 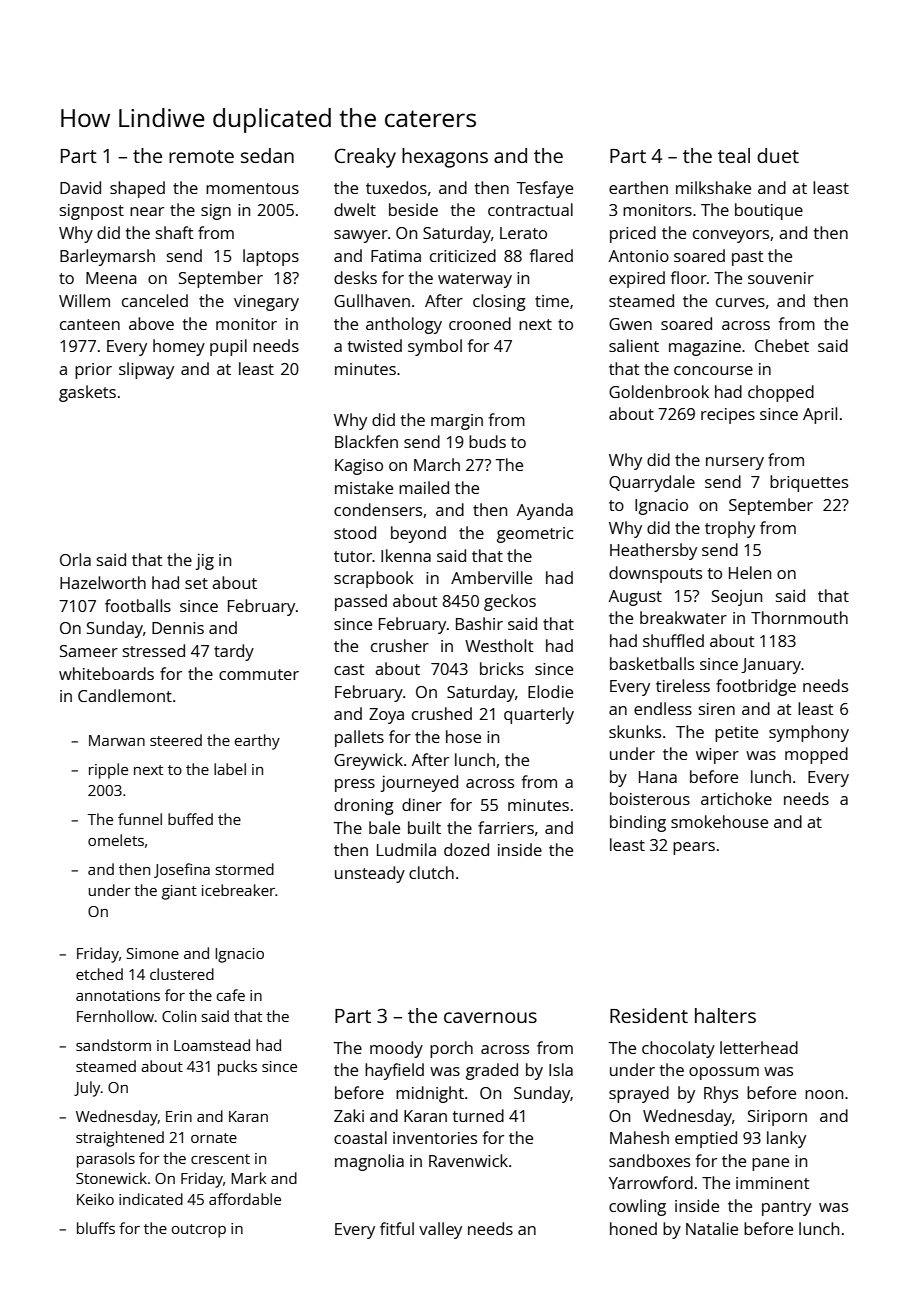 I want to click on conveyors, so click(x=731, y=236).
